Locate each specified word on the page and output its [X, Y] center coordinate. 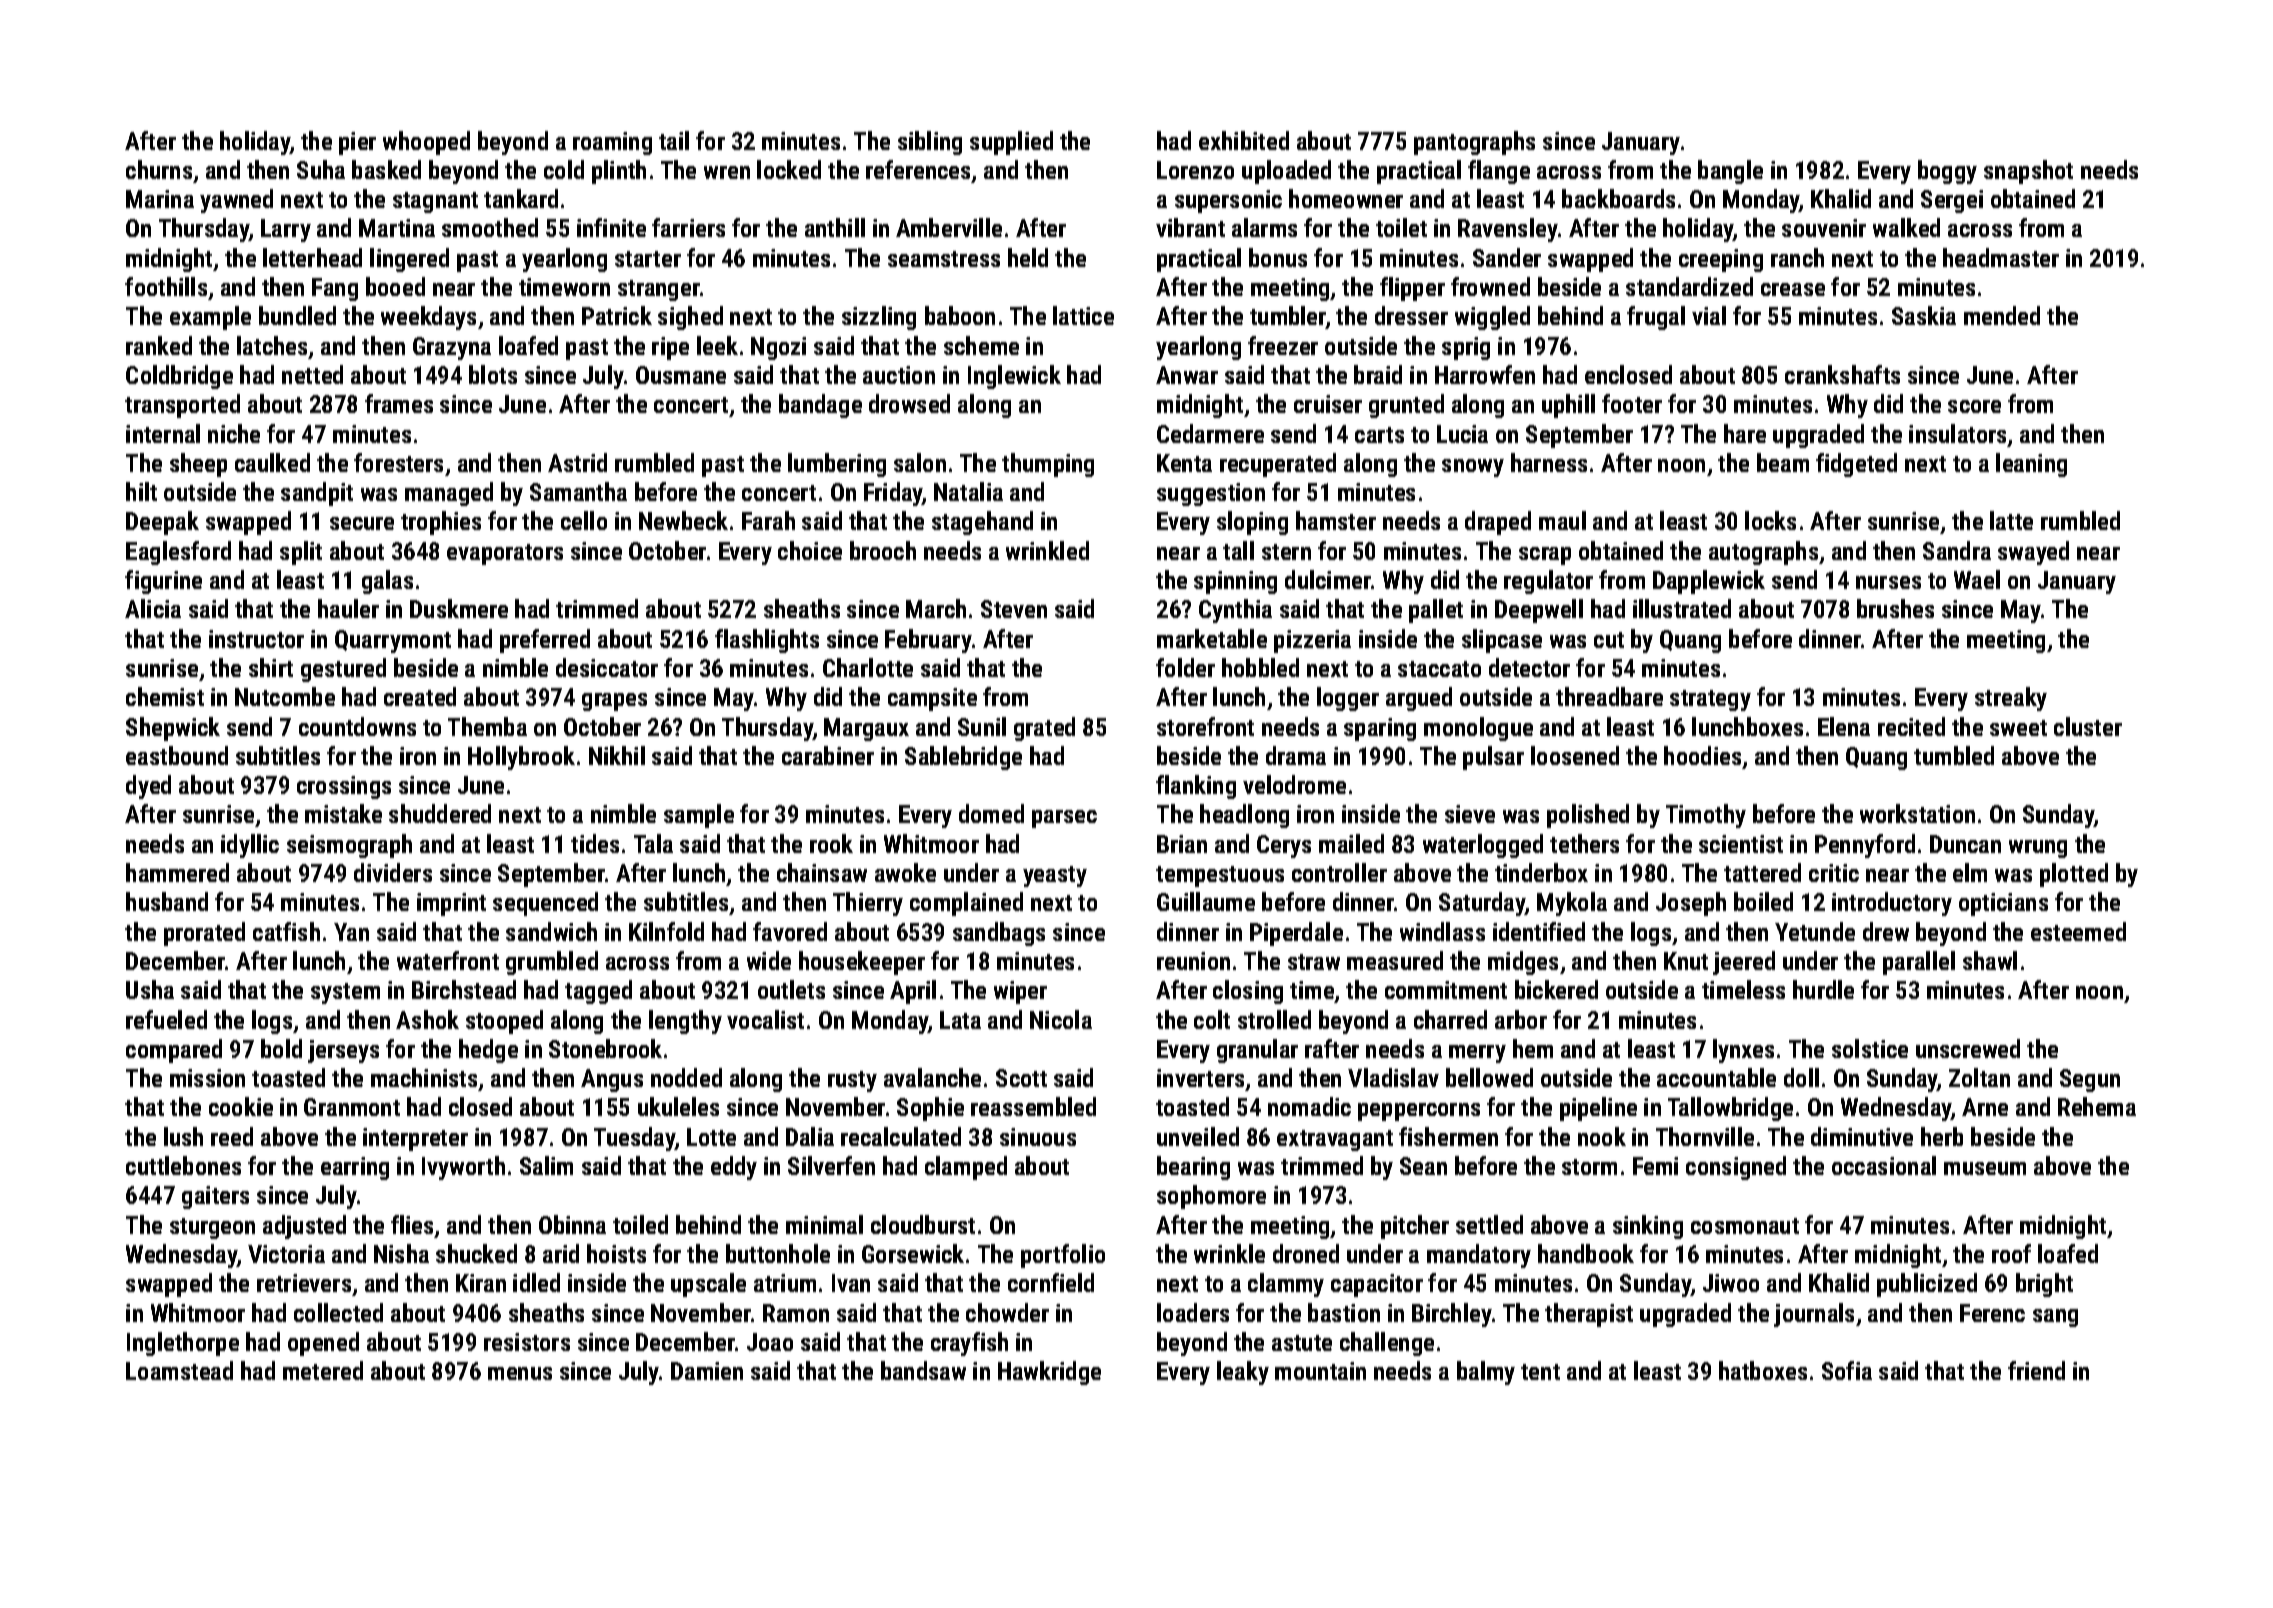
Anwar [1187, 375]
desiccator [607, 667]
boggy [1947, 172]
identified [1539, 931]
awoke [905, 872]
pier [357, 143]
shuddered [440, 813]
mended [2002, 315]
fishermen [1448, 1136]
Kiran [481, 1283]
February [928, 641]
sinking [1648, 1227]
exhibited [1244, 140]
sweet [2018, 728]
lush [183, 1136]
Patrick [617, 315]
